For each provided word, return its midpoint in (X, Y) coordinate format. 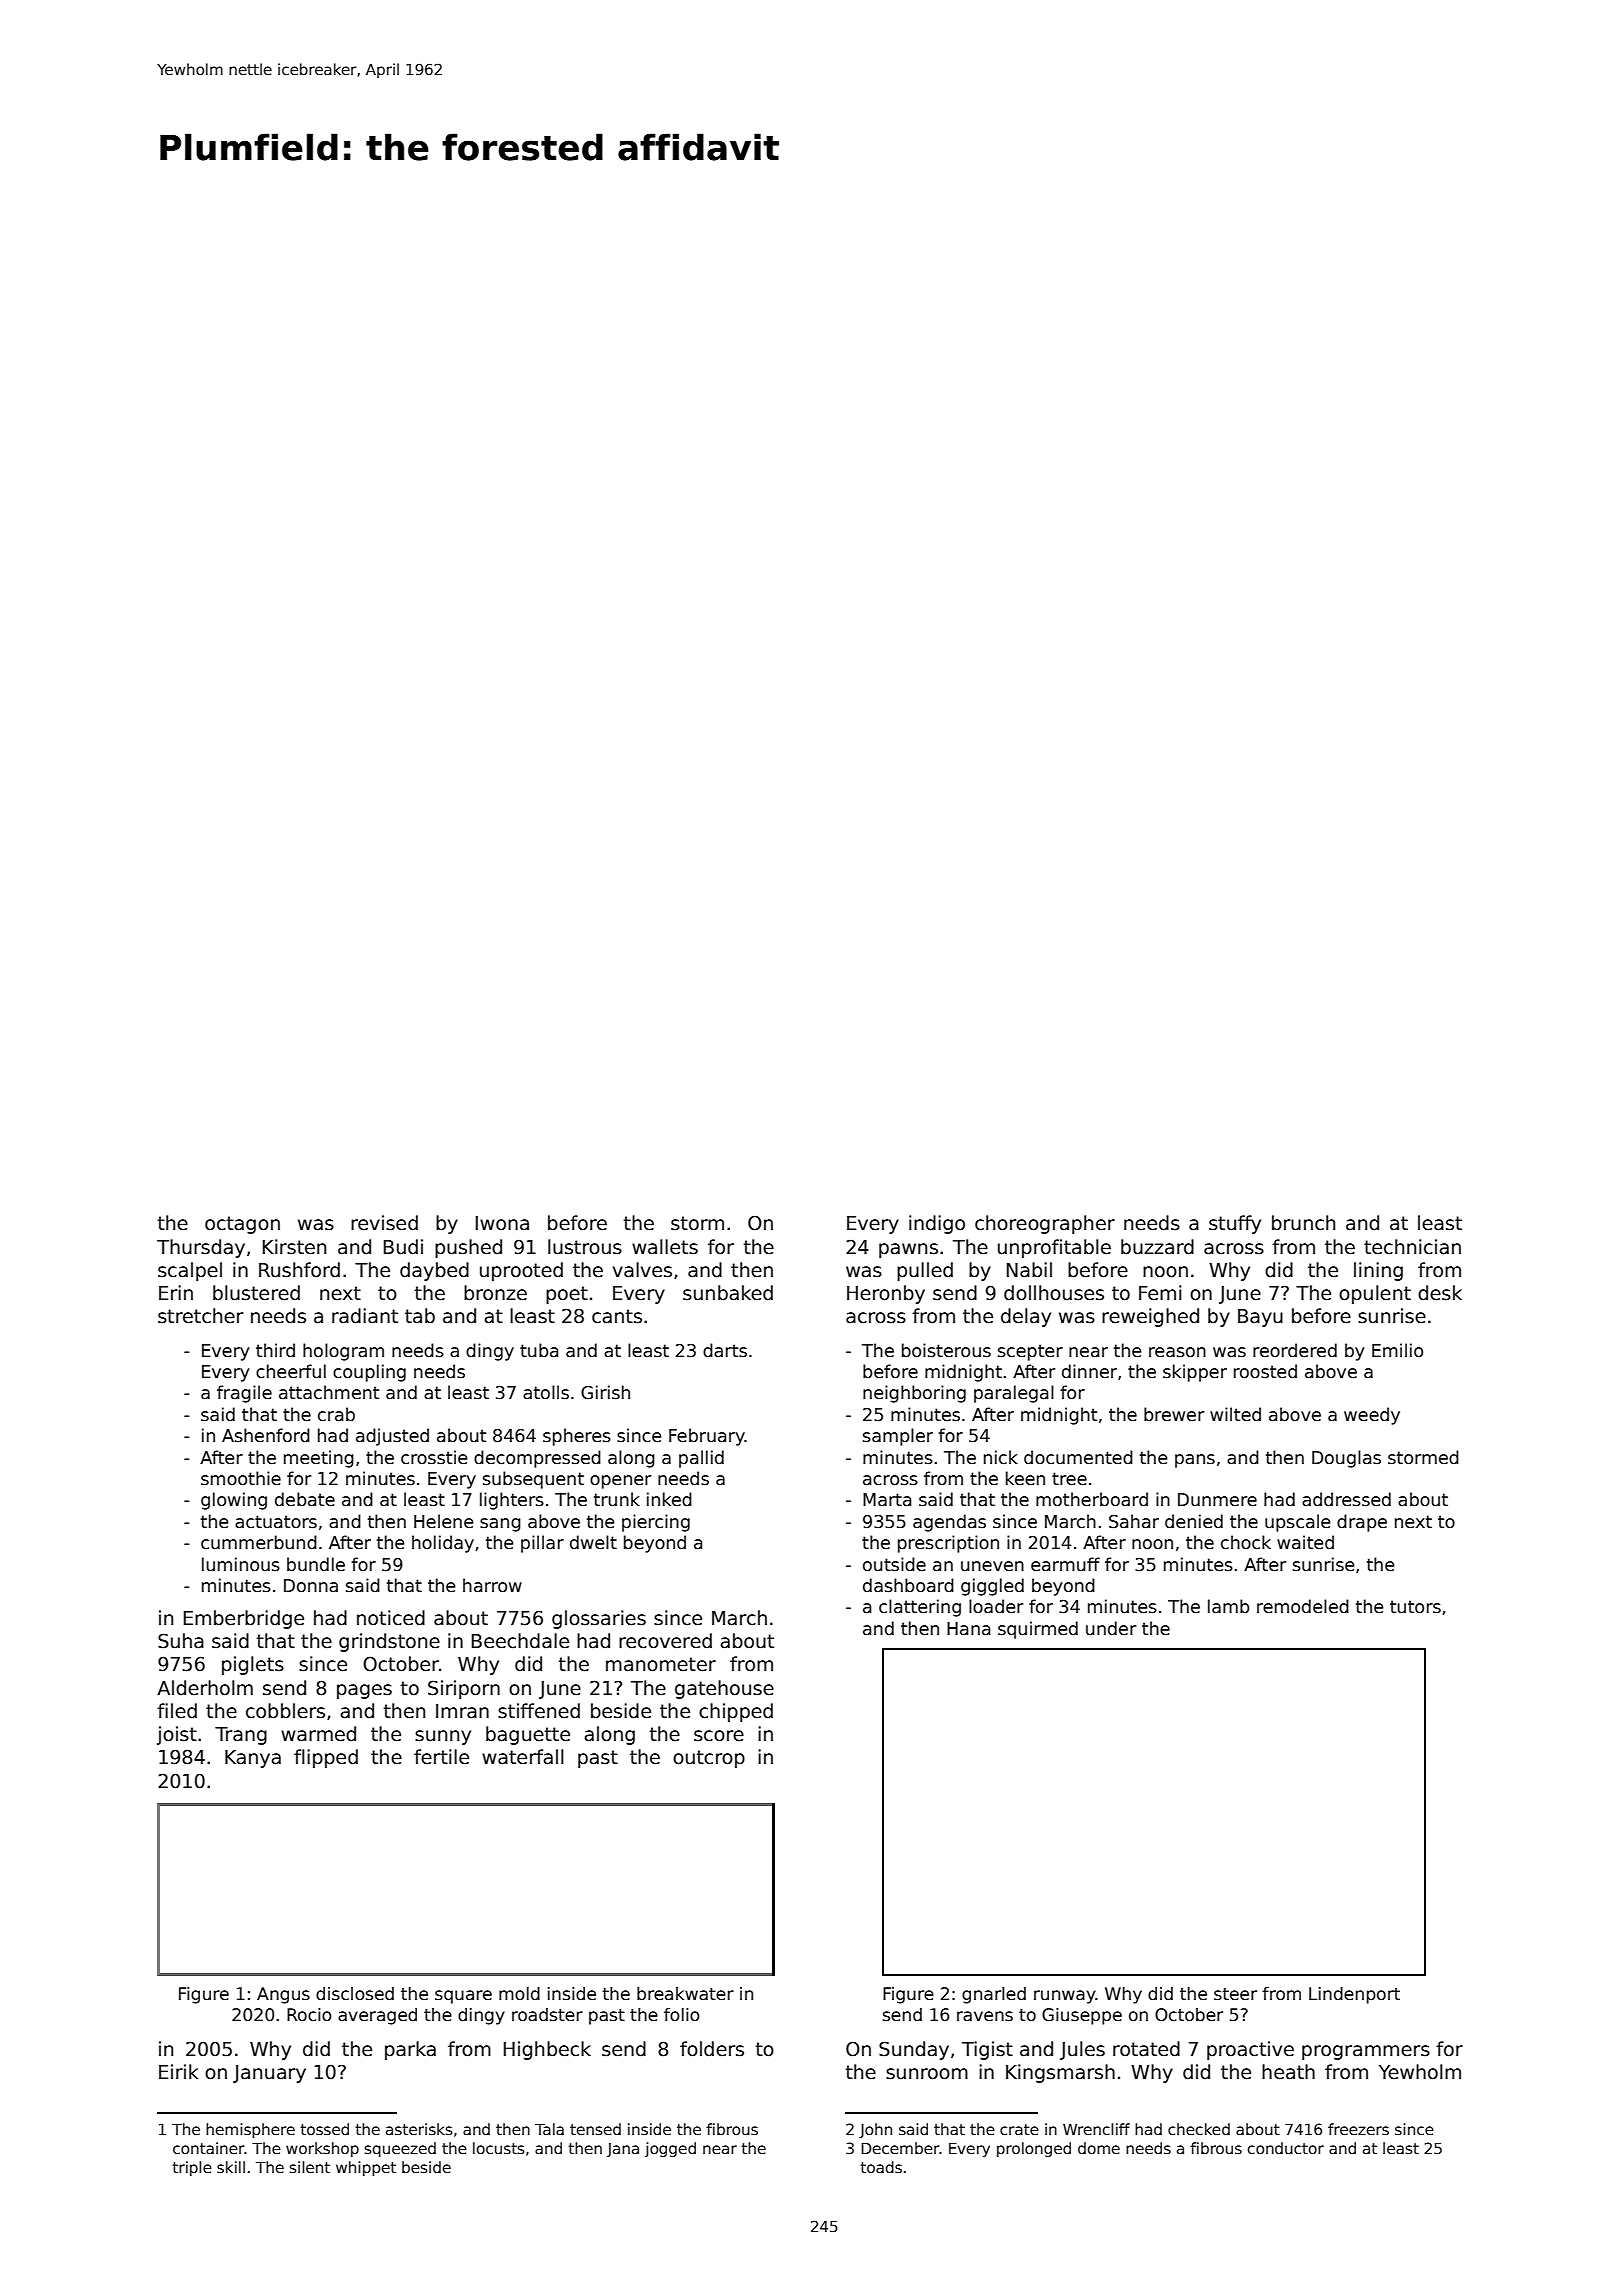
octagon (242, 1225)
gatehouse (724, 1689)
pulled (925, 1271)
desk (1440, 1293)
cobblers (285, 1711)
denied (1194, 1521)
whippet (366, 2168)
